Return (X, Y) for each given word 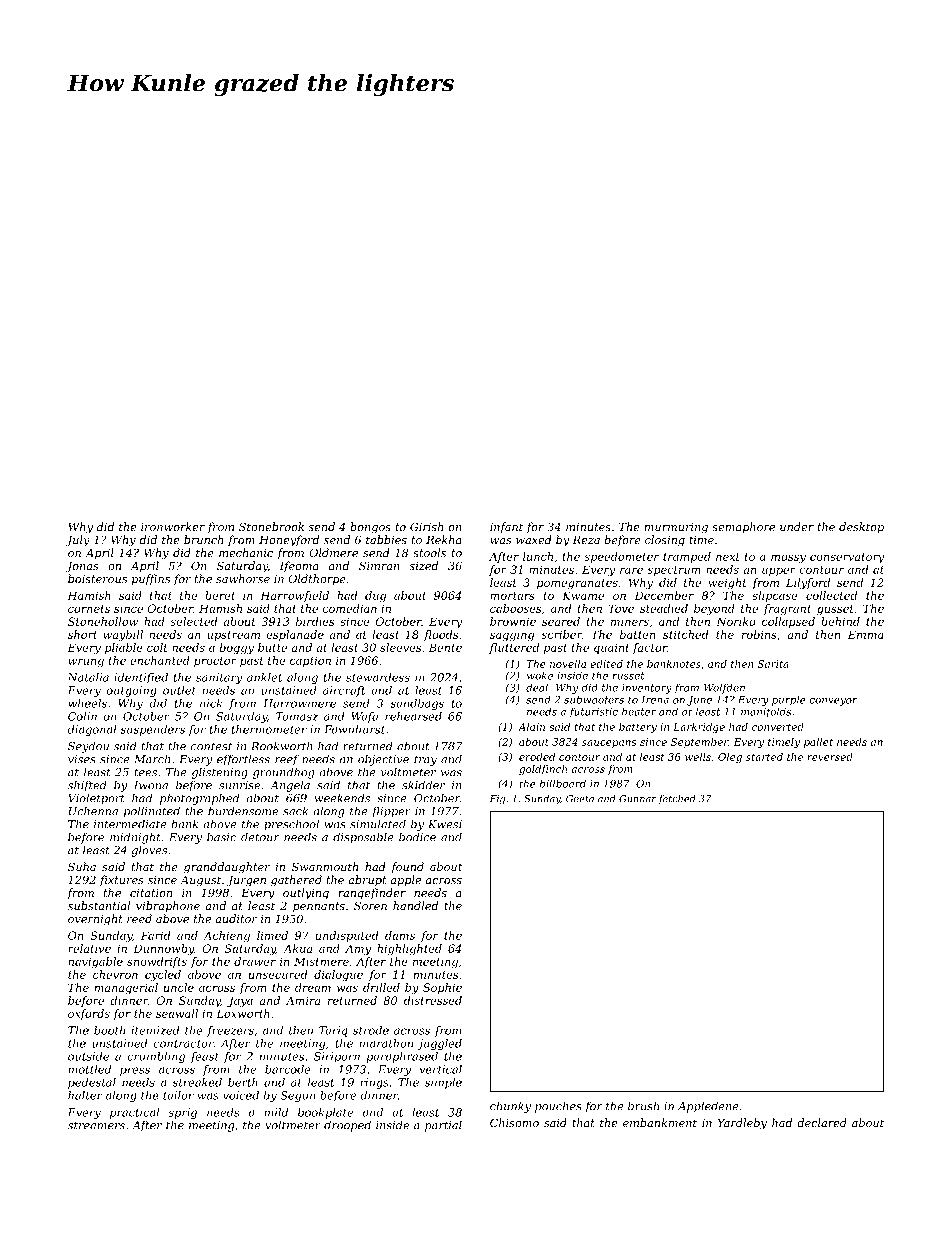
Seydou (88, 747)
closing (665, 541)
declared (822, 1122)
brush (643, 1106)
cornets (89, 609)
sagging (512, 635)
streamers (96, 1126)
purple (789, 700)
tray (425, 760)
